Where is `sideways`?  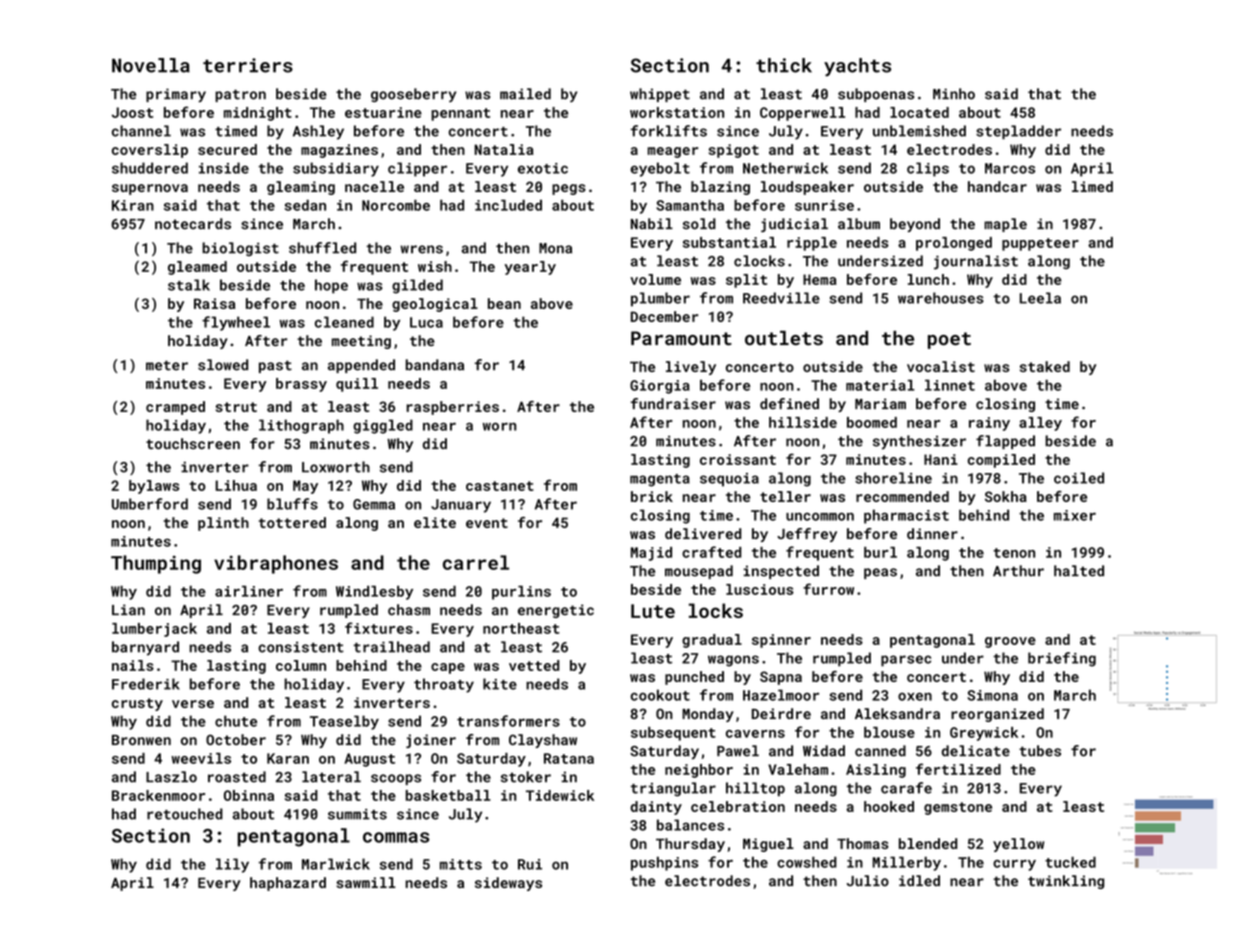 sideways is located at coordinates (508, 884).
